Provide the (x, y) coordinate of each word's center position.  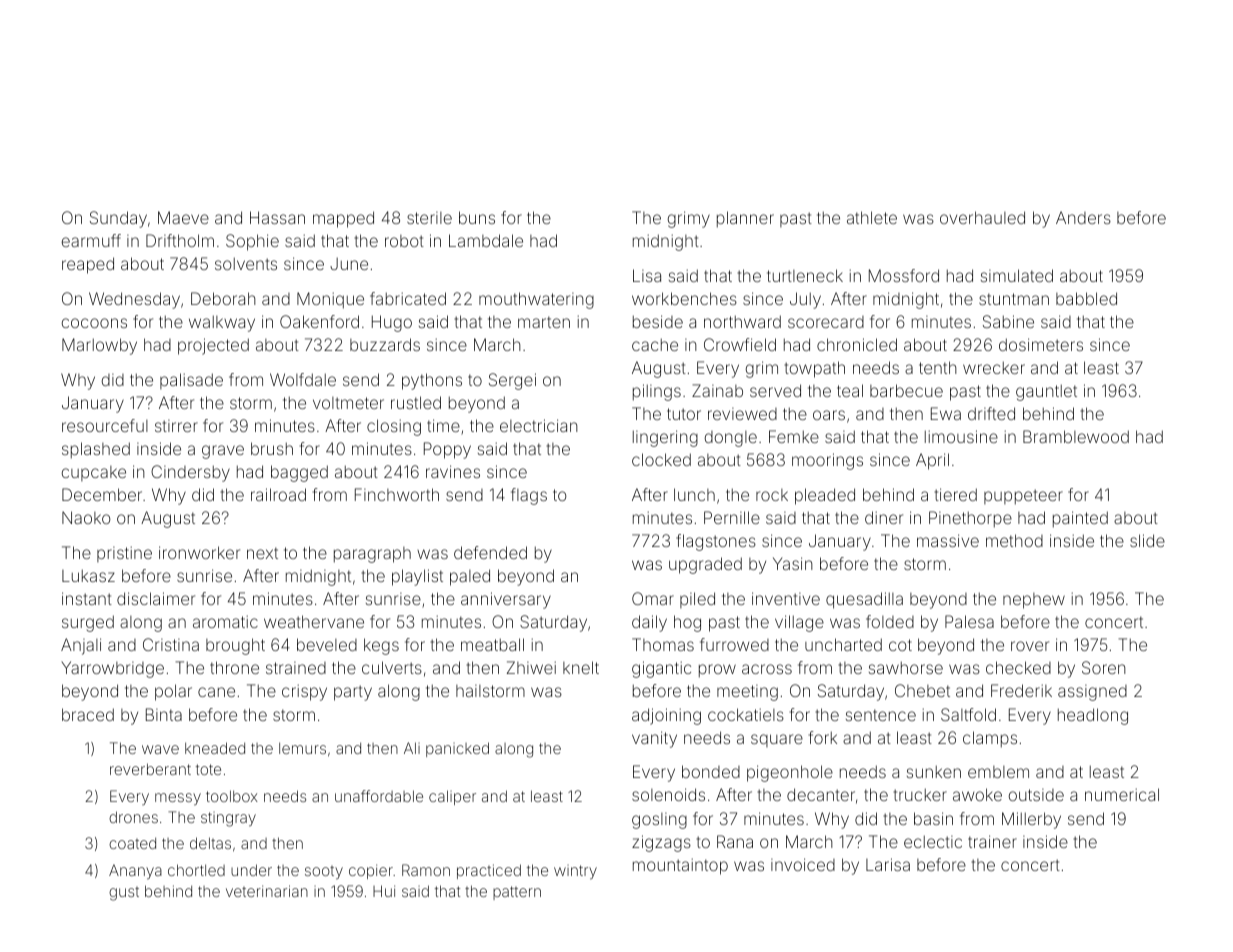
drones (133, 817)
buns (477, 217)
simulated (1017, 275)
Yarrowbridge (112, 669)
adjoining (666, 716)
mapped (343, 219)
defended (490, 552)
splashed (96, 450)
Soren (1104, 667)
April (932, 461)
